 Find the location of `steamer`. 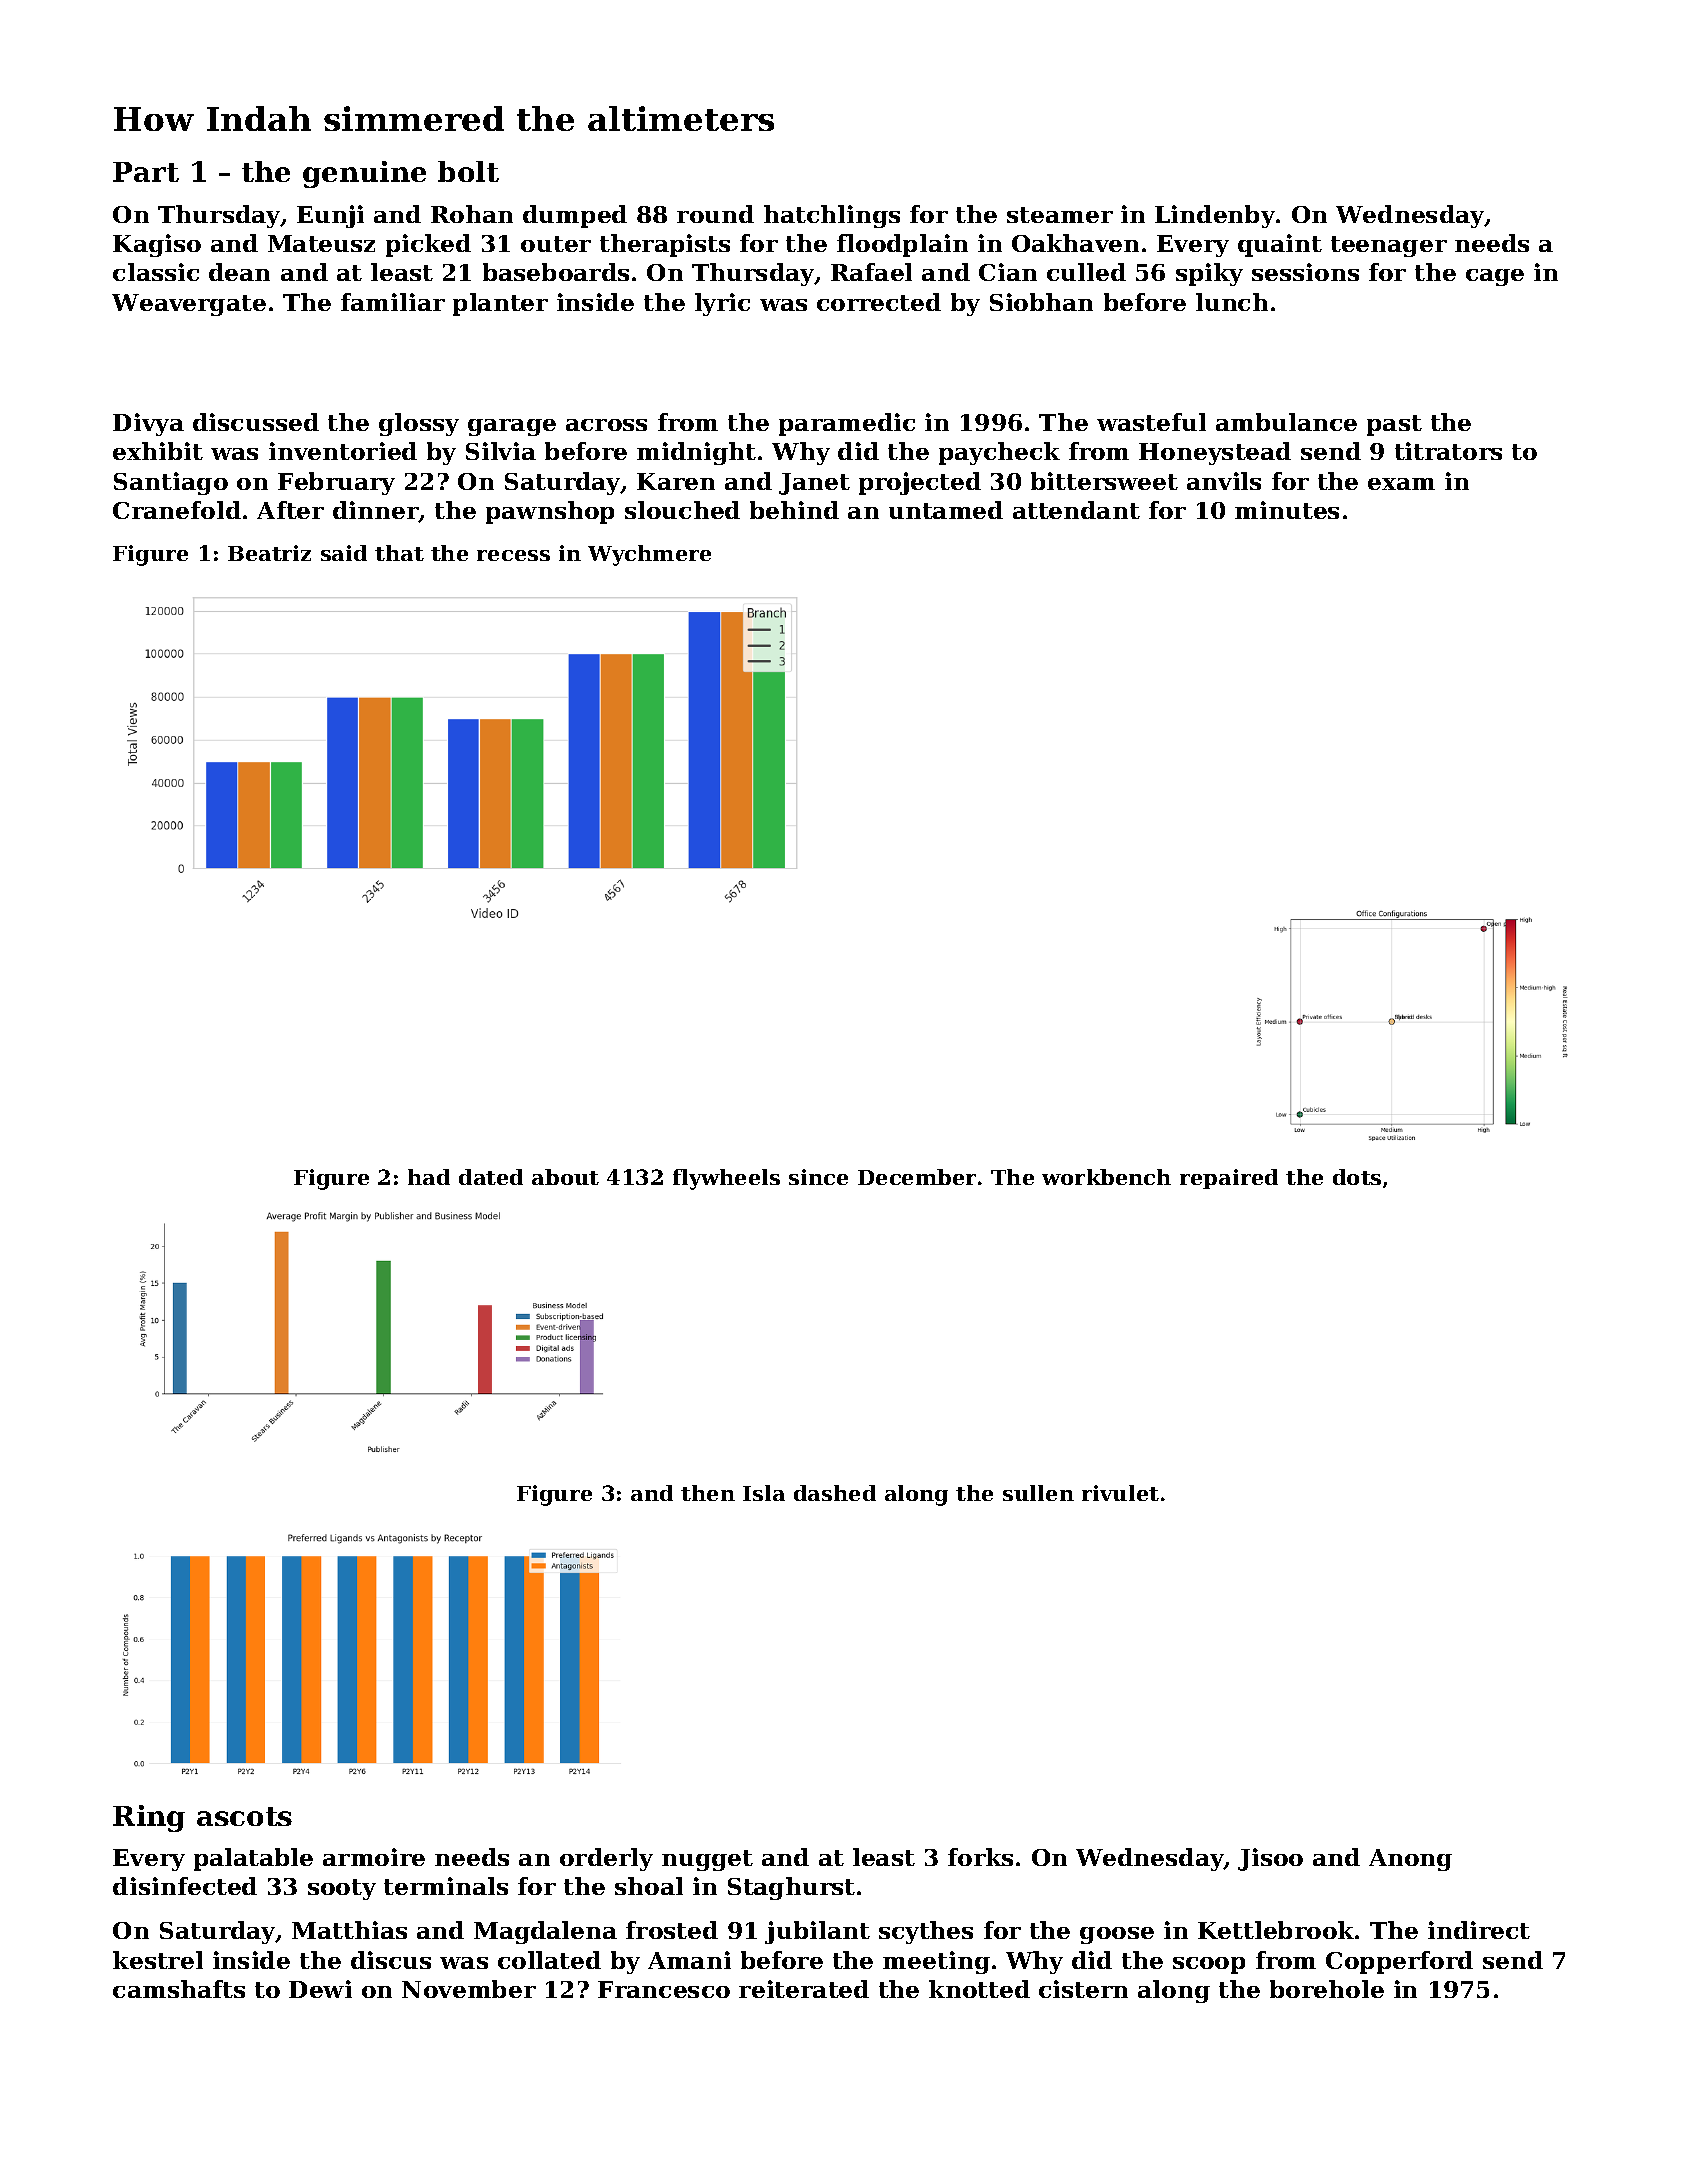

steamer is located at coordinates (1060, 215).
